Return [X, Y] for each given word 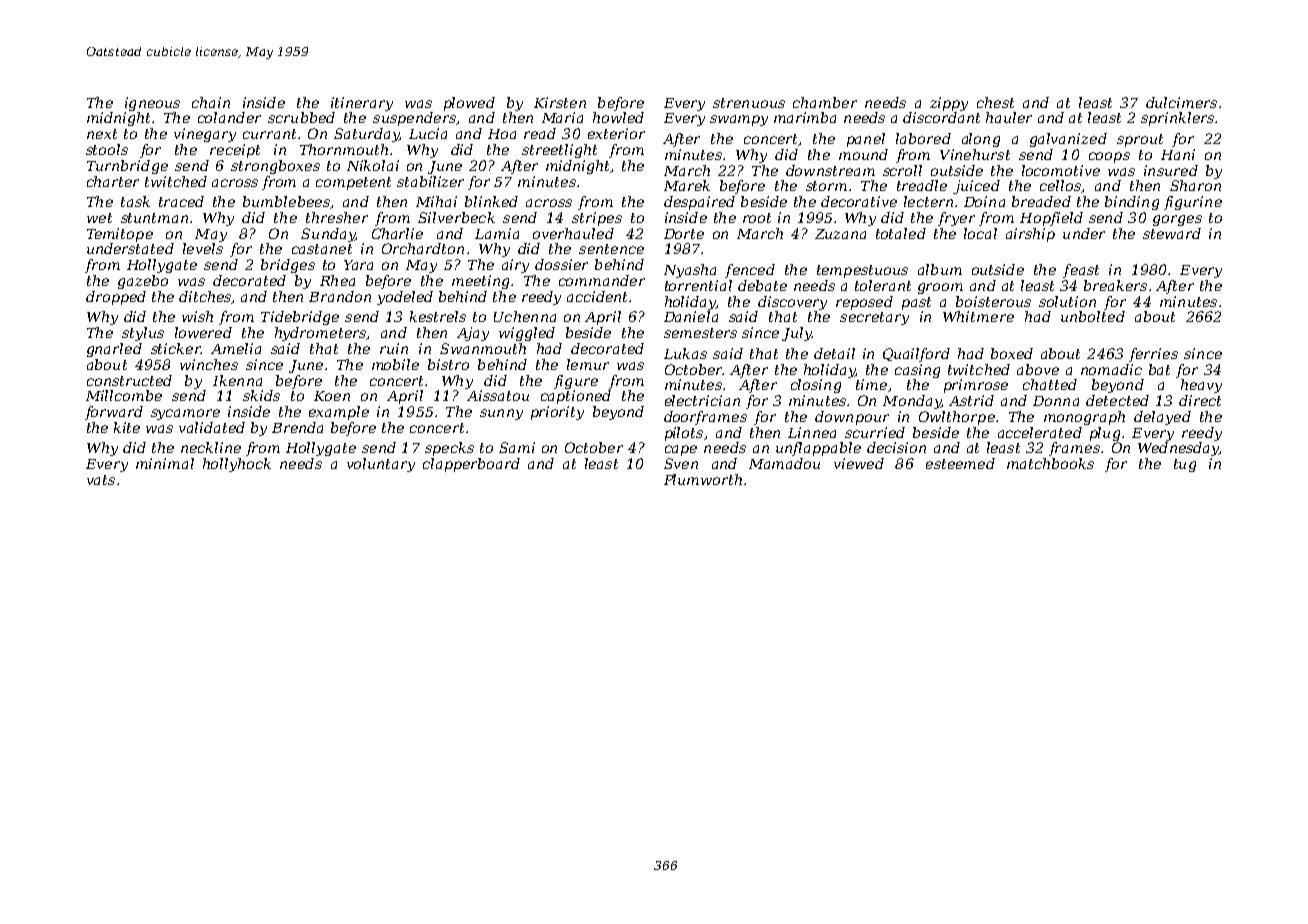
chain [211, 102]
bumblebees [286, 201]
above [1038, 369]
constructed [129, 380]
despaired [699, 203]
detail [834, 353]
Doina [984, 201]
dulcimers [1181, 102]
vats [101, 480]
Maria [562, 117]
